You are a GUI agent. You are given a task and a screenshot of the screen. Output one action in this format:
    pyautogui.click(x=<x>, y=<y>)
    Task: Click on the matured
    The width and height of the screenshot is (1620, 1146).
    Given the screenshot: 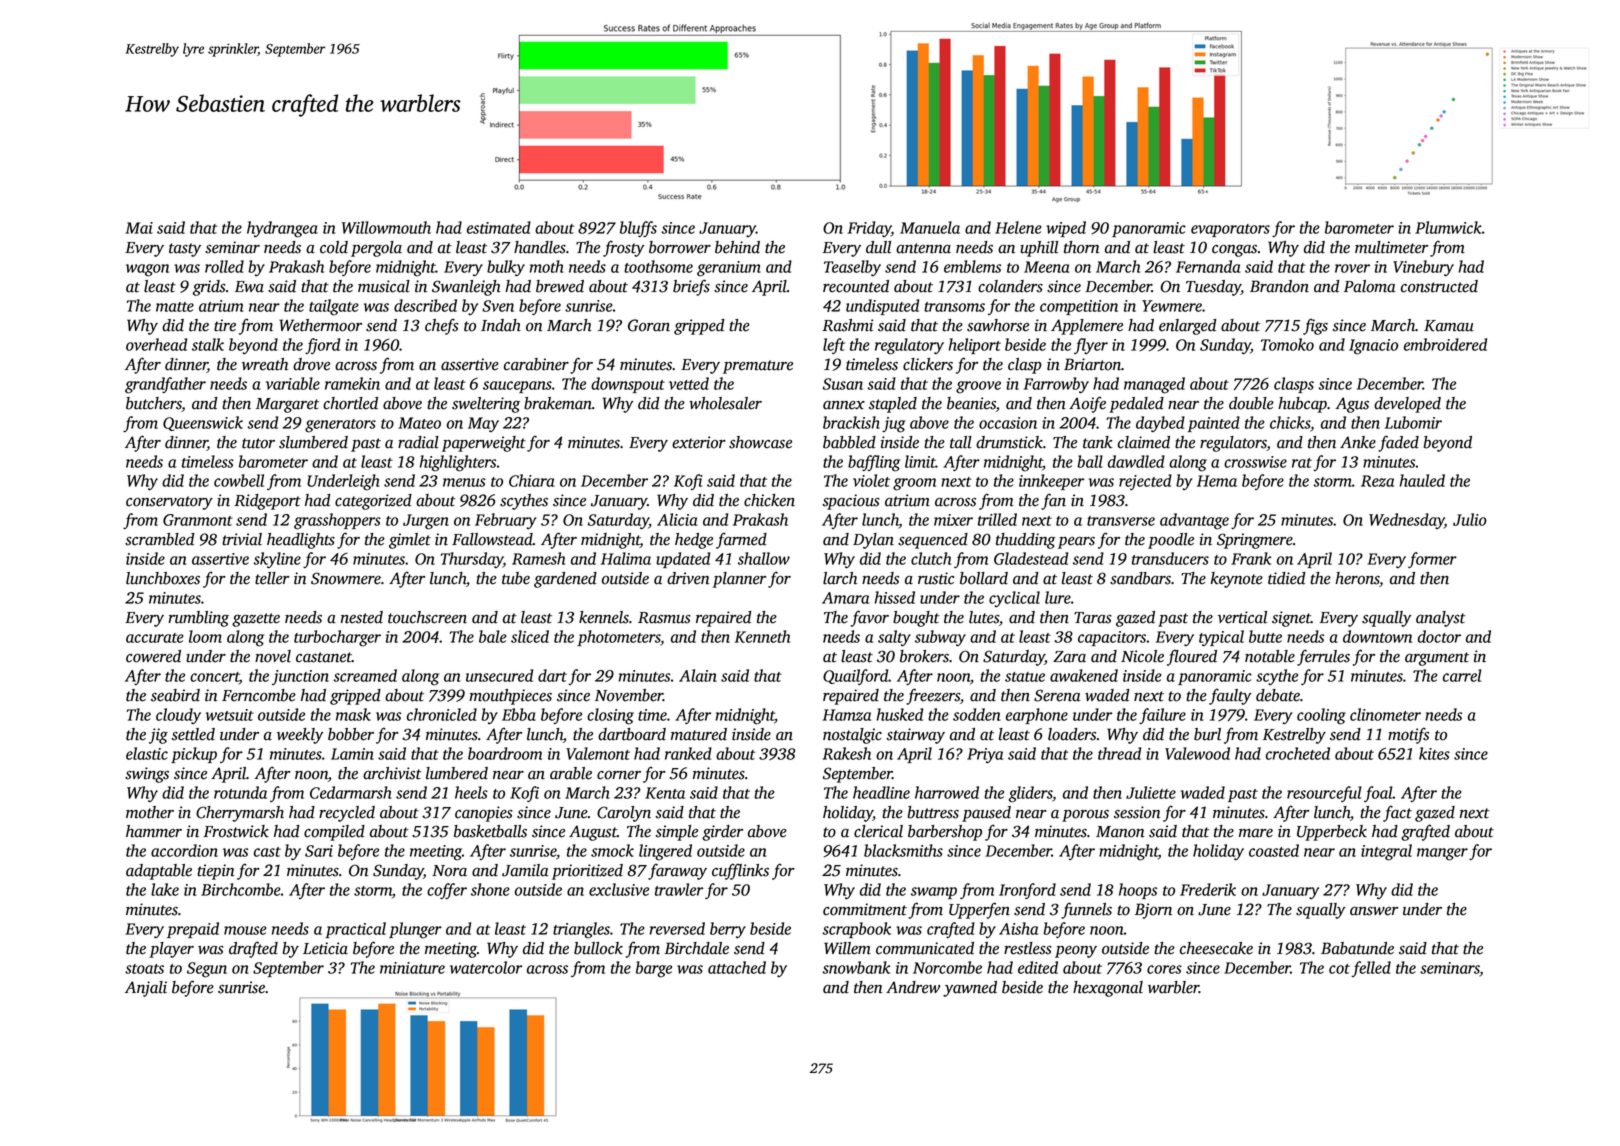 What is the action you would take?
    pyautogui.click(x=699, y=734)
